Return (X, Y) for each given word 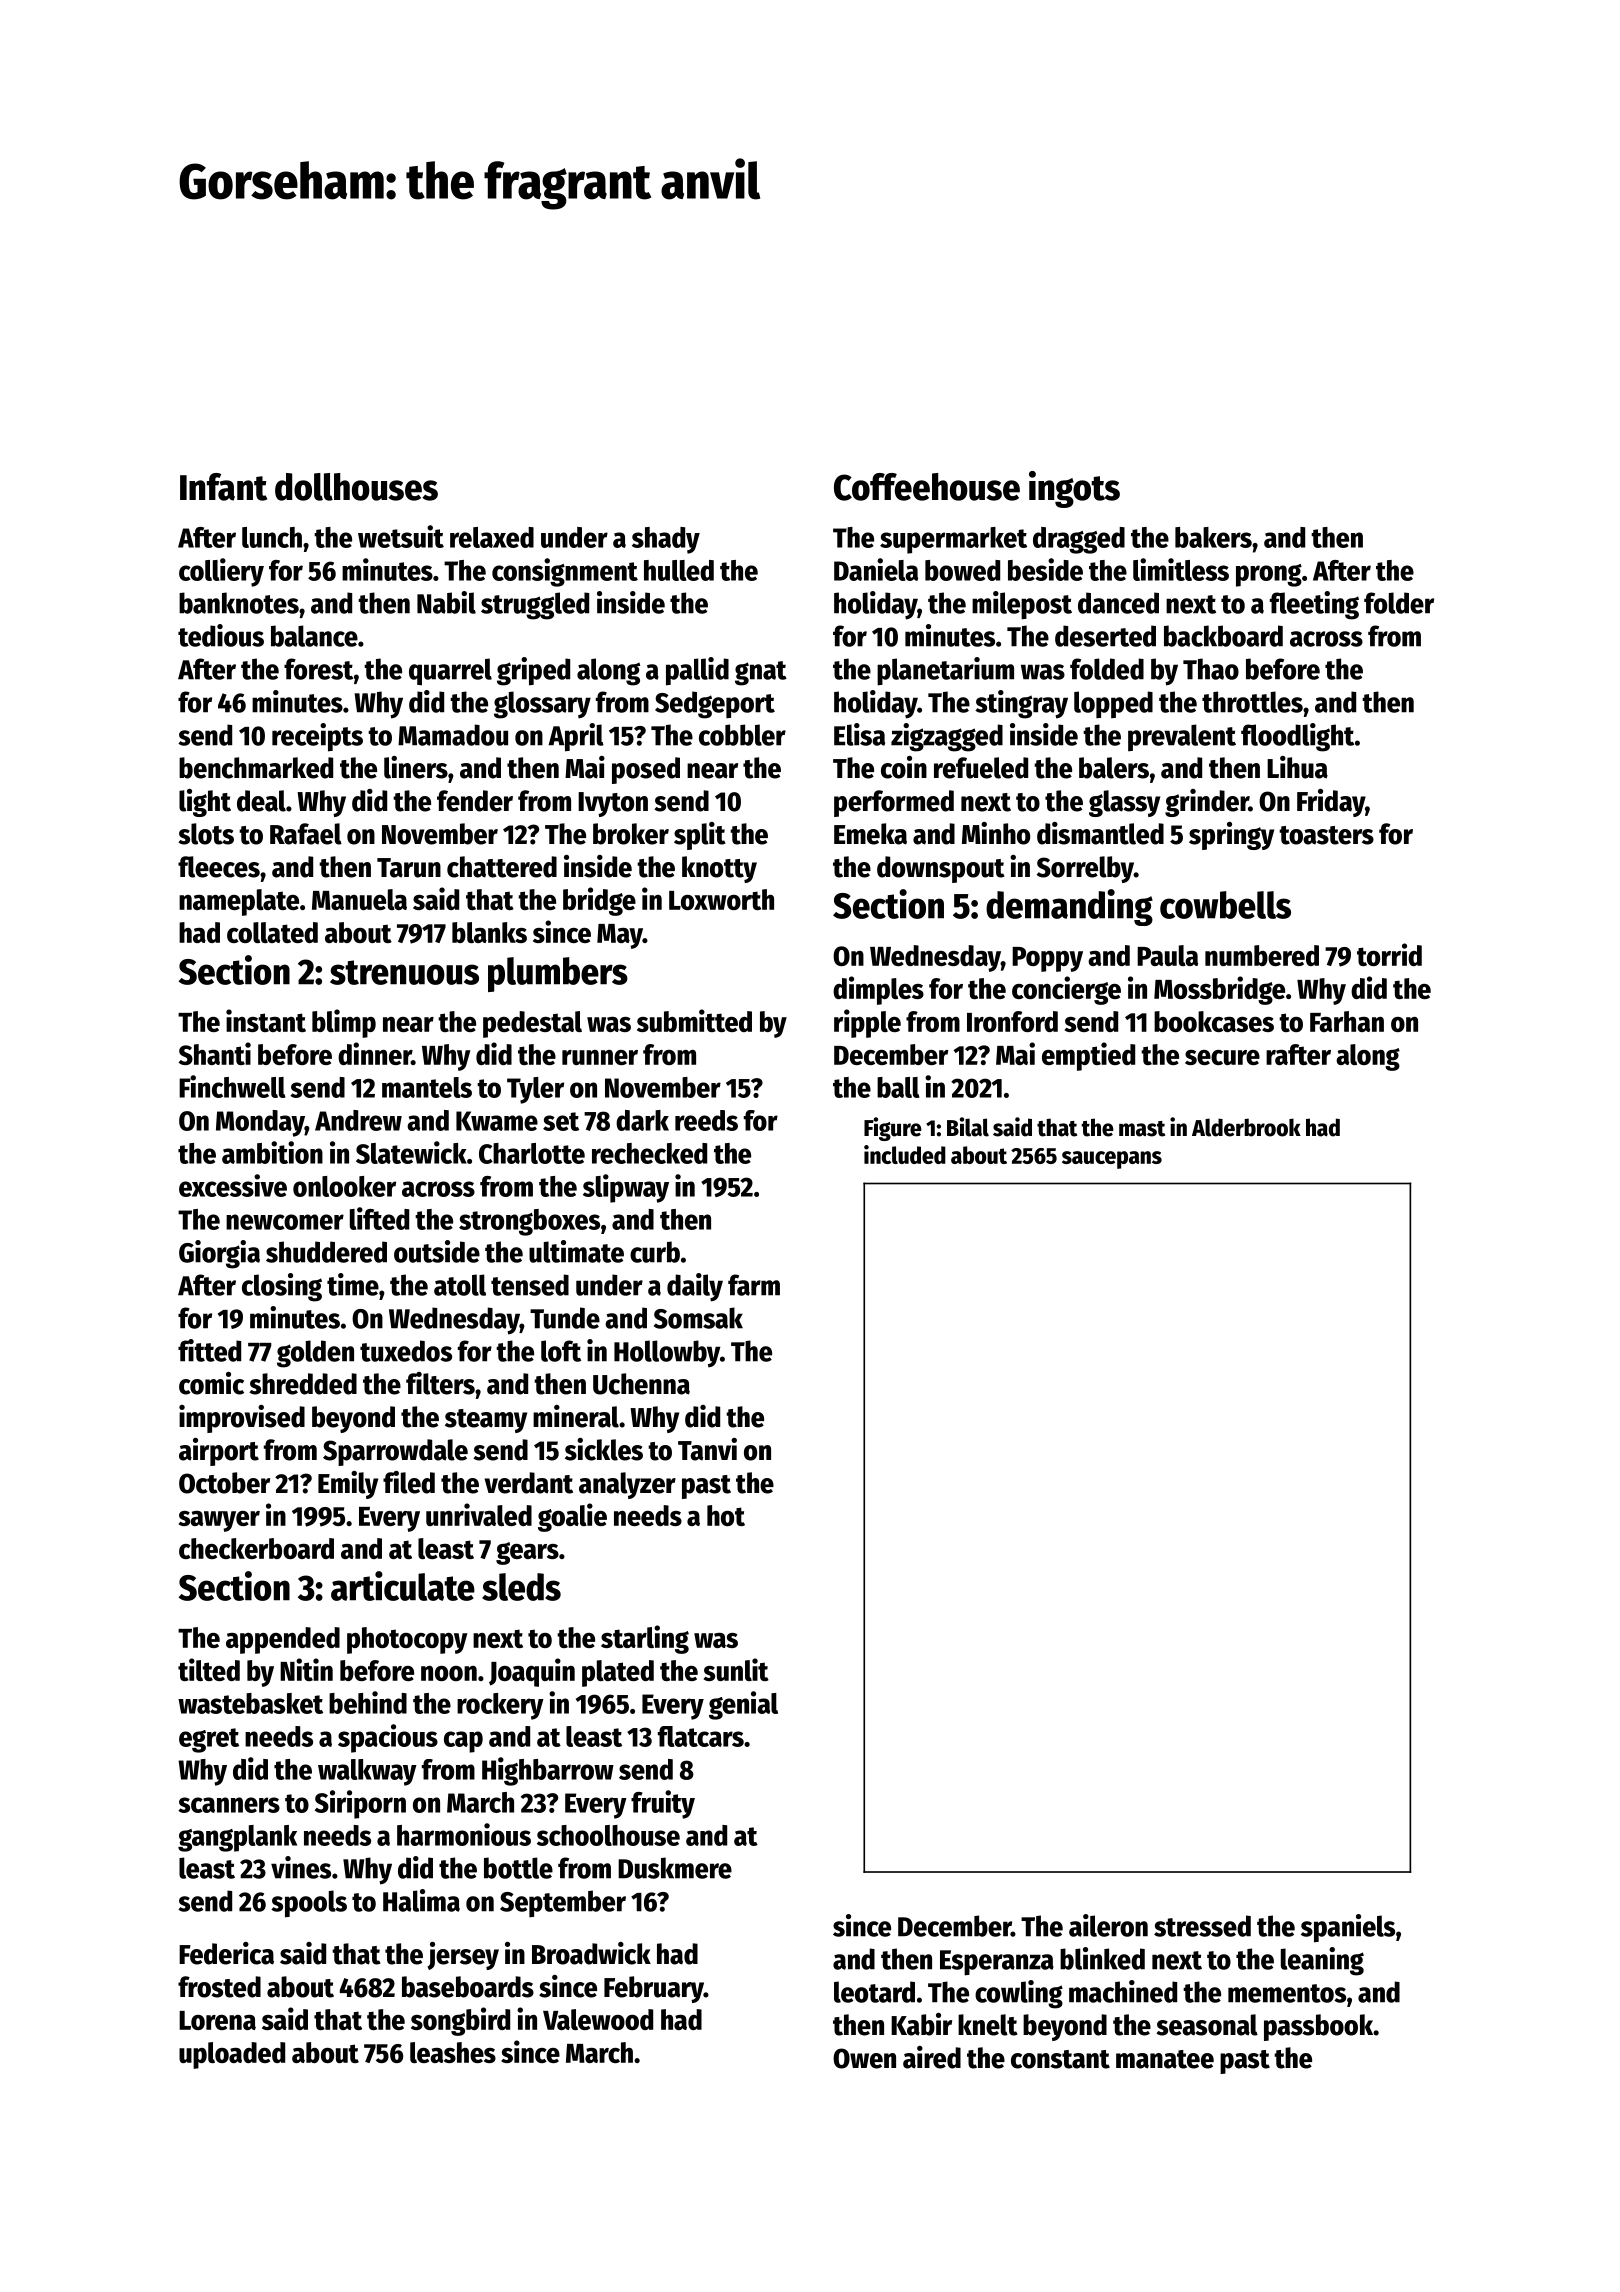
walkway (367, 1772)
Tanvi (707, 1449)
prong (1269, 575)
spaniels (1348, 1928)
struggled (535, 606)
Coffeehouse (927, 487)
